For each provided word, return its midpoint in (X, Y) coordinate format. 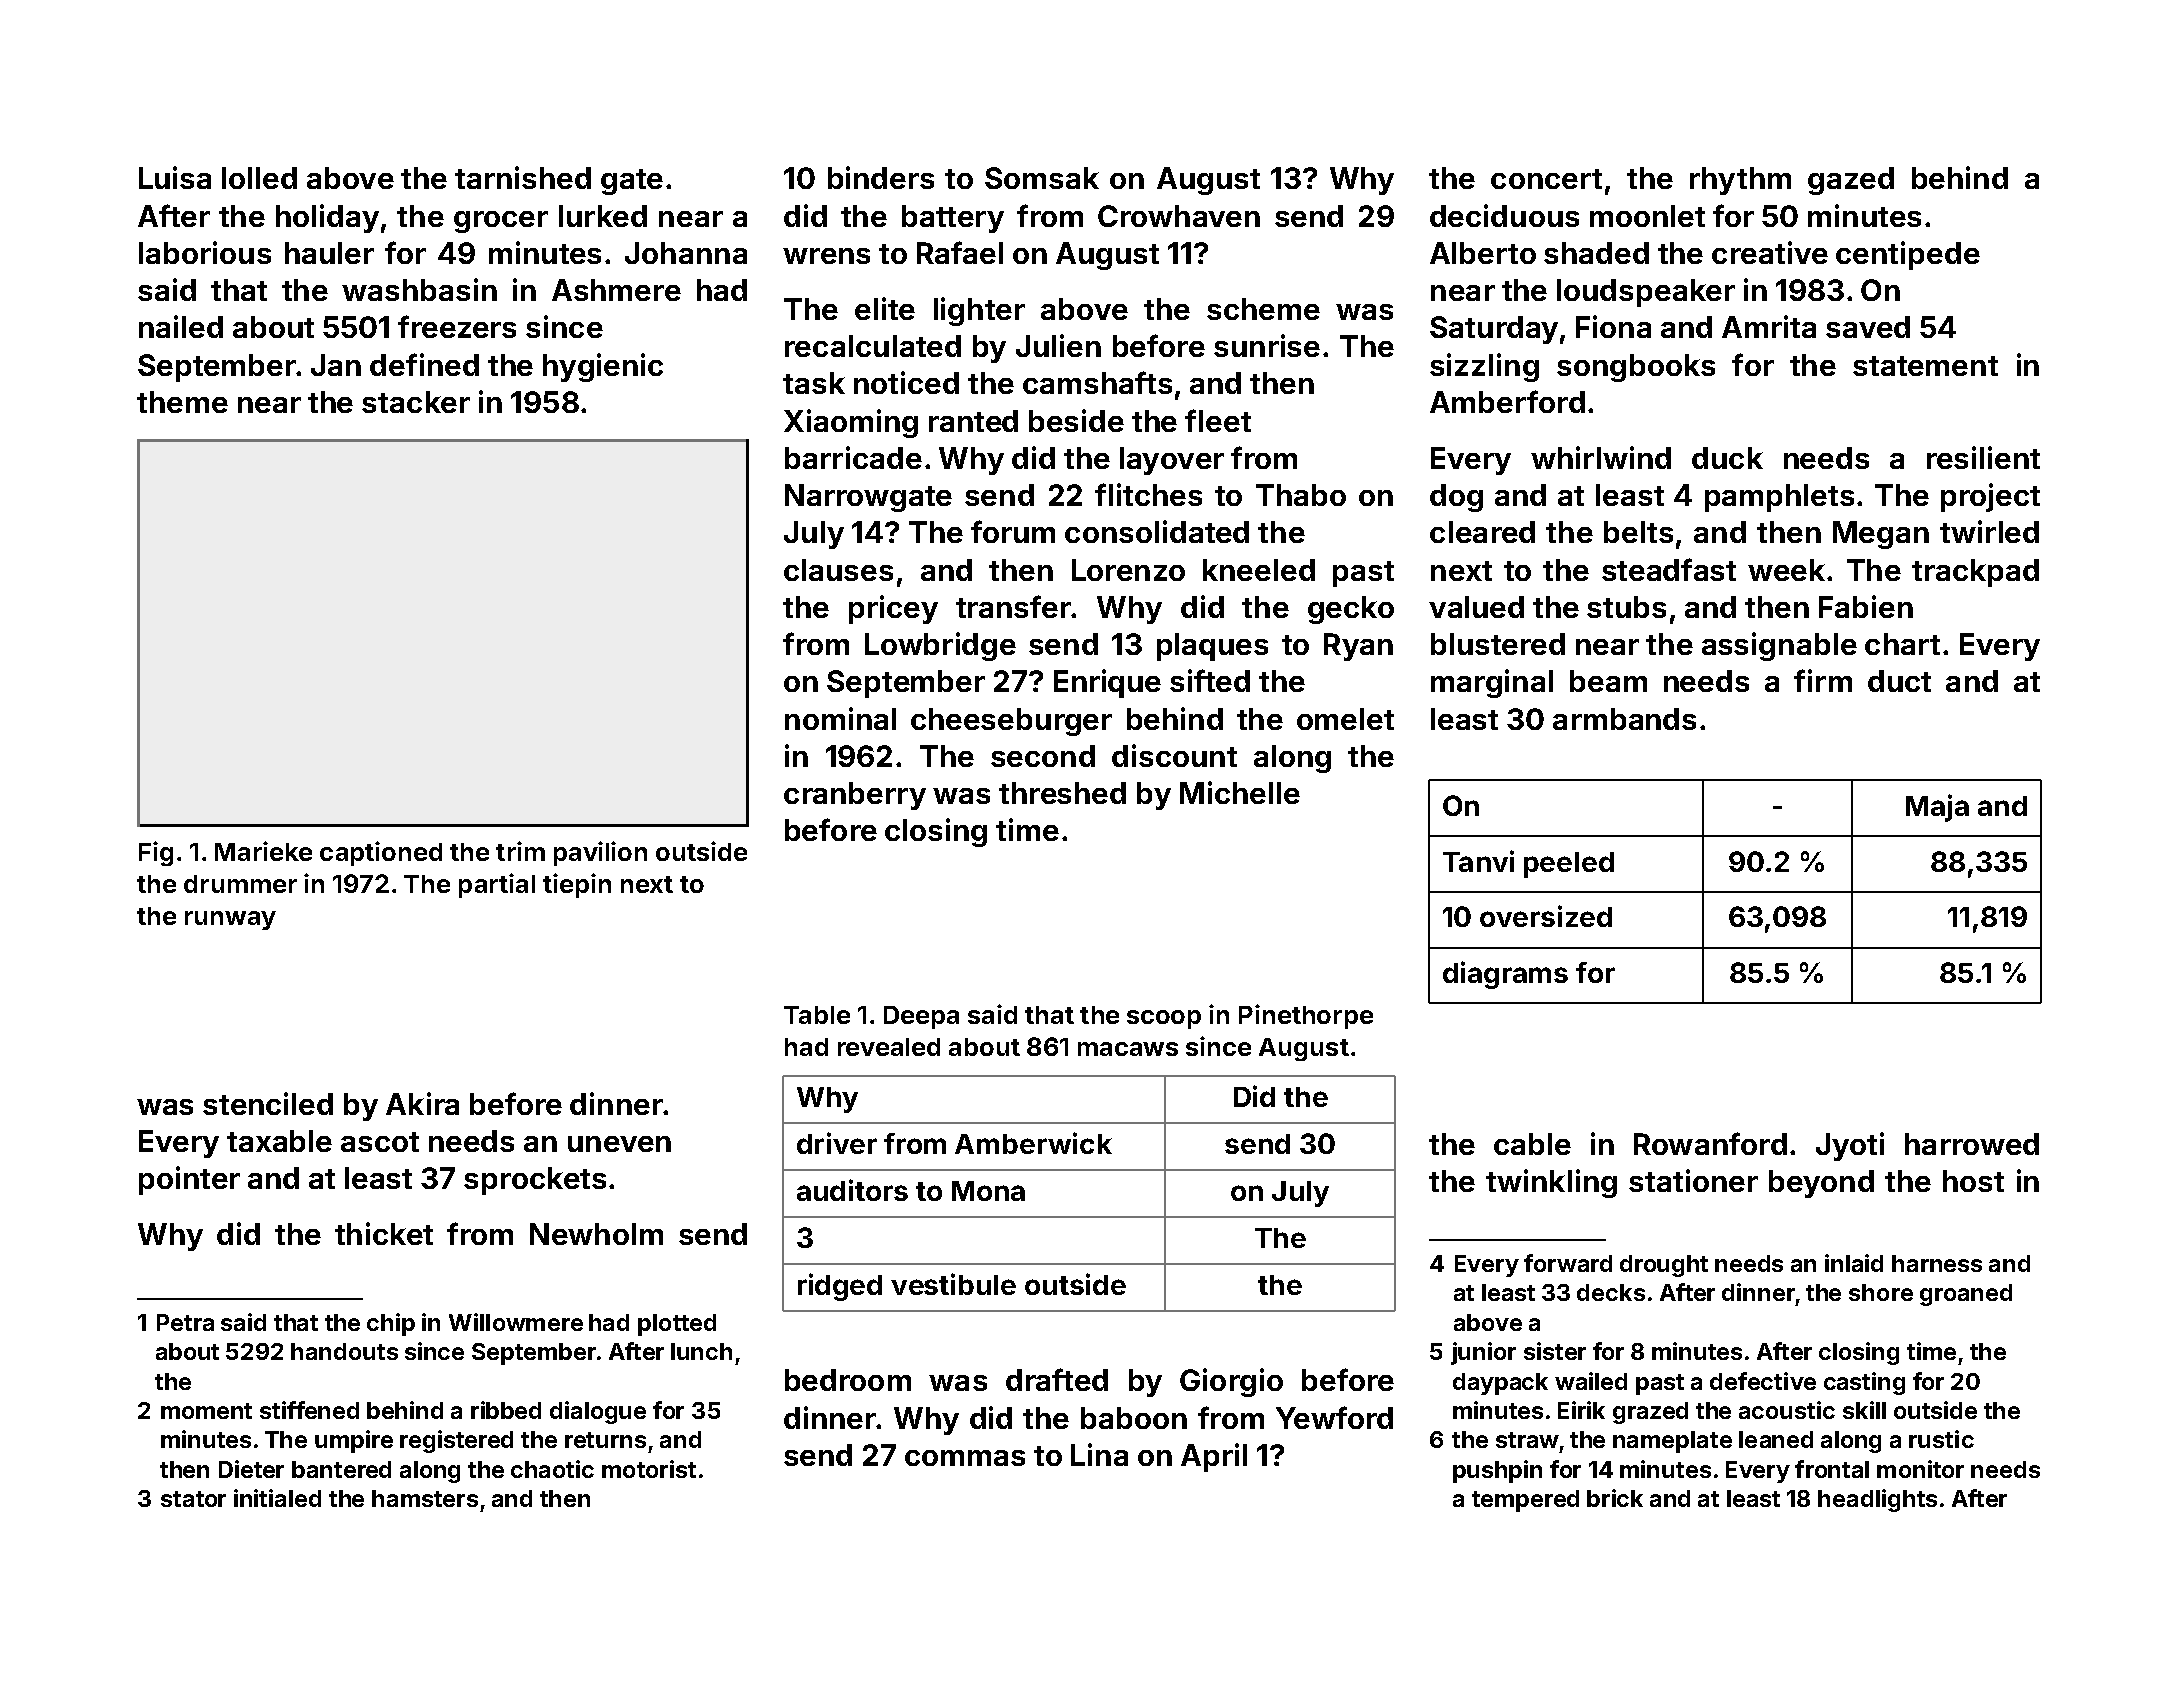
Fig (156, 853)
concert (1546, 179)
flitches (1148, 494)
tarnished (523, 177)
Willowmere (516, 1322)
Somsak (1042, 178)
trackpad (1975, 573)
